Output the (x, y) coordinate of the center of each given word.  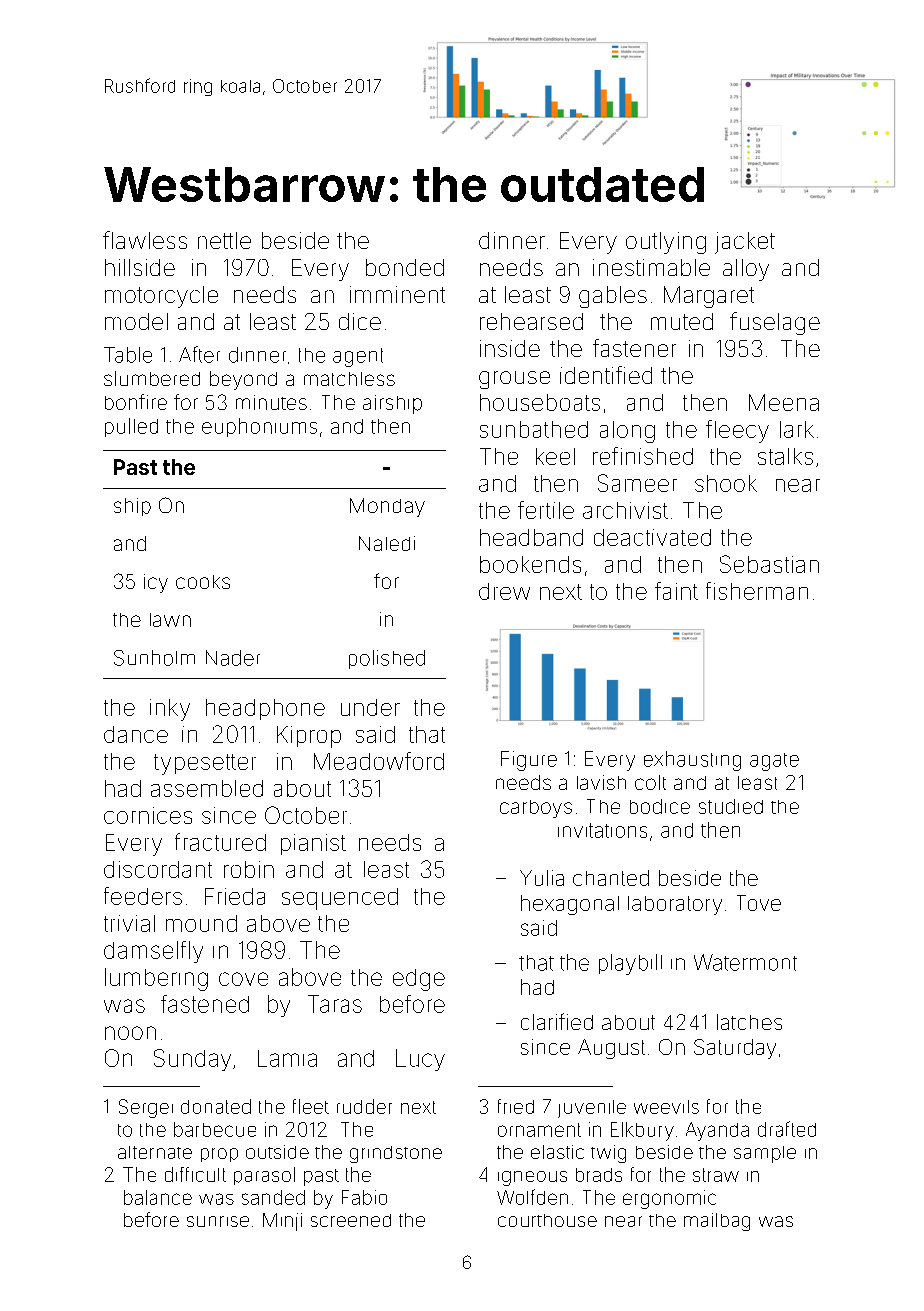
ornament (539, 1130)
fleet (311, 1106)
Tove (759, 903)
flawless (145, 240)
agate (774, 762)
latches (749, 1022)
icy (156, 583)
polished (387, 659)
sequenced (340, 899)
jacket (745, 243)
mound (201, 923)
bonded (405, 267)
